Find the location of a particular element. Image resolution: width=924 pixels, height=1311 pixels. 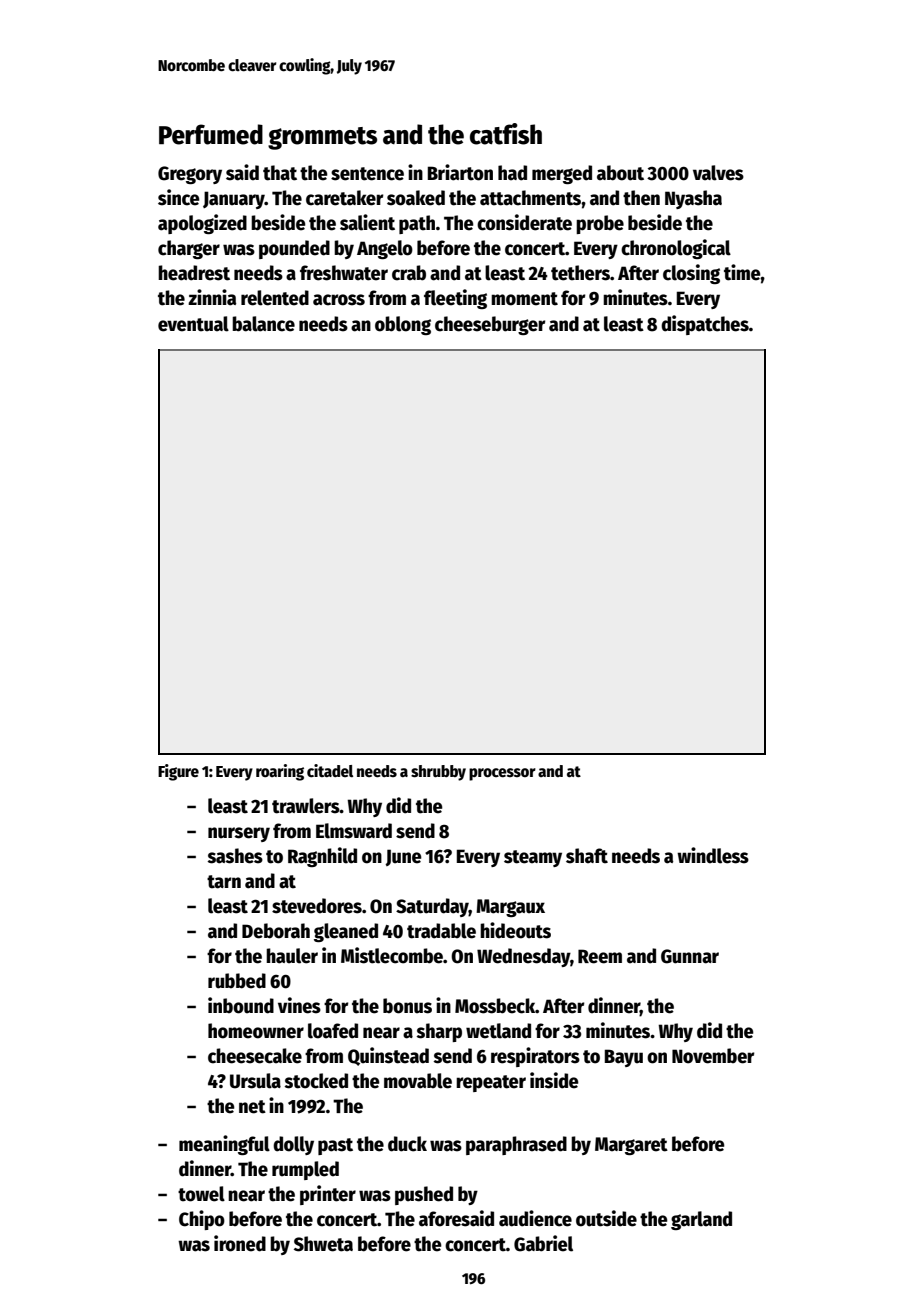

windless is located at coordinates (713, 855).
